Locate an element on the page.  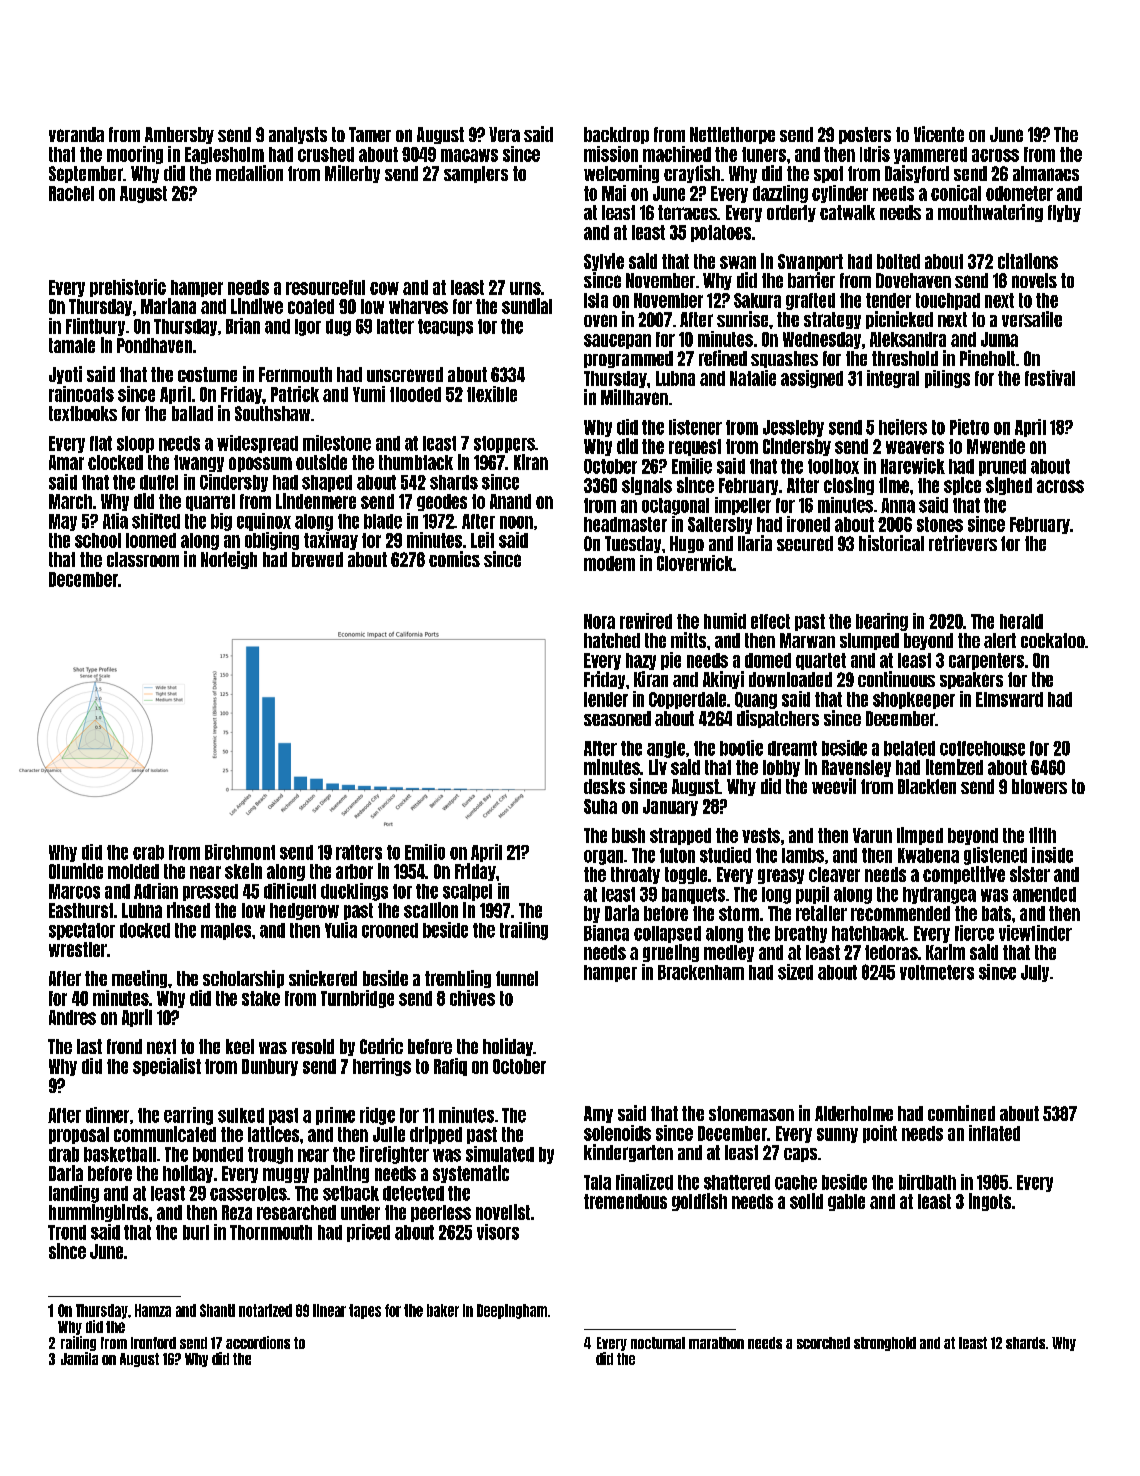
scholarship is located at coordinates (243, 979).
